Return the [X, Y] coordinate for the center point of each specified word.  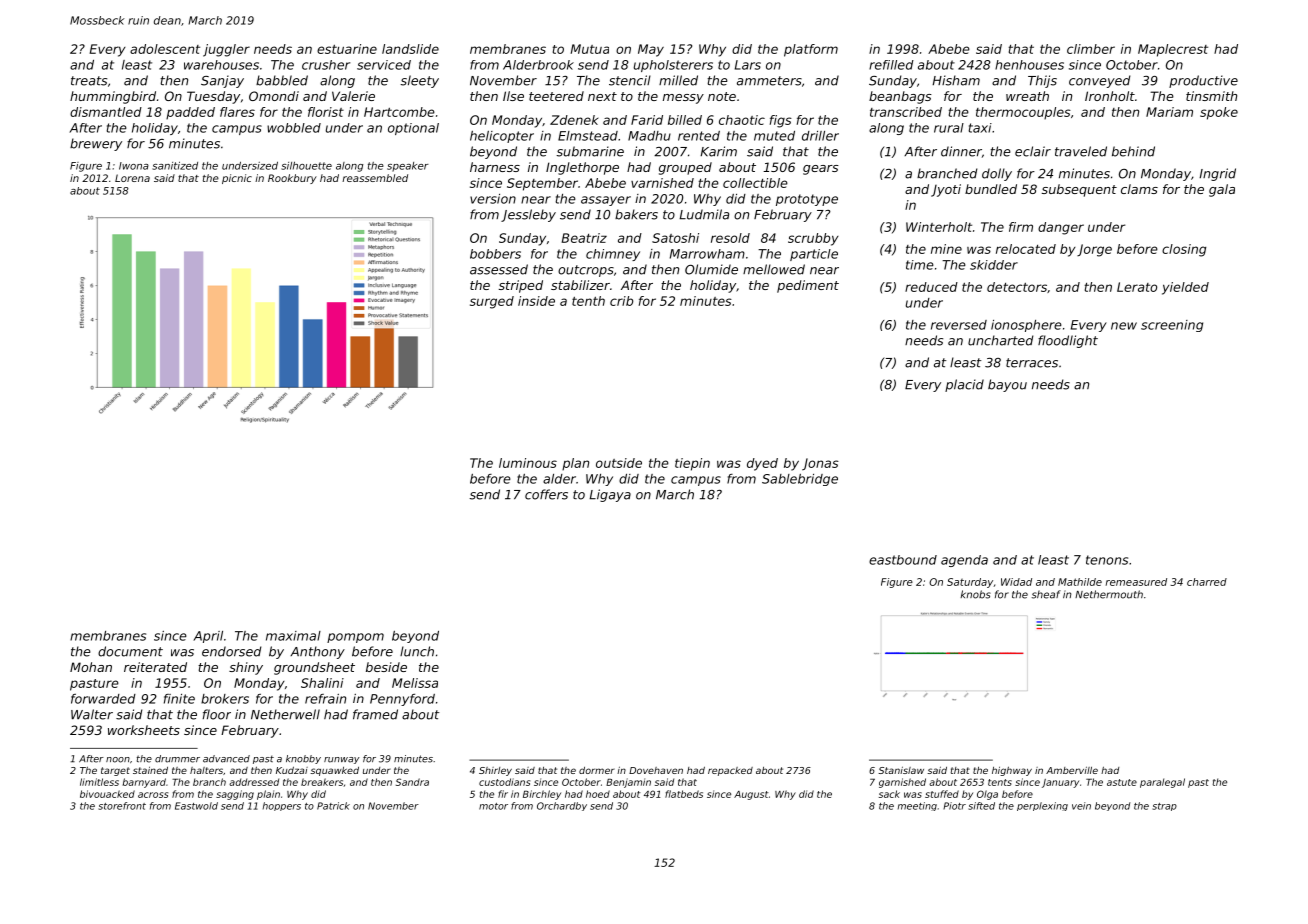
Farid [647, 120]
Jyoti [946, 190]
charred [1207, 582]
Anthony [317, 652]
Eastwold [196, 806]
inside [536, 301]
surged [492, 302]
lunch [417, 651]
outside [619, 463]
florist [326, 112]
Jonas [820, 464]
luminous [528, 463]
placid [964, 385]
